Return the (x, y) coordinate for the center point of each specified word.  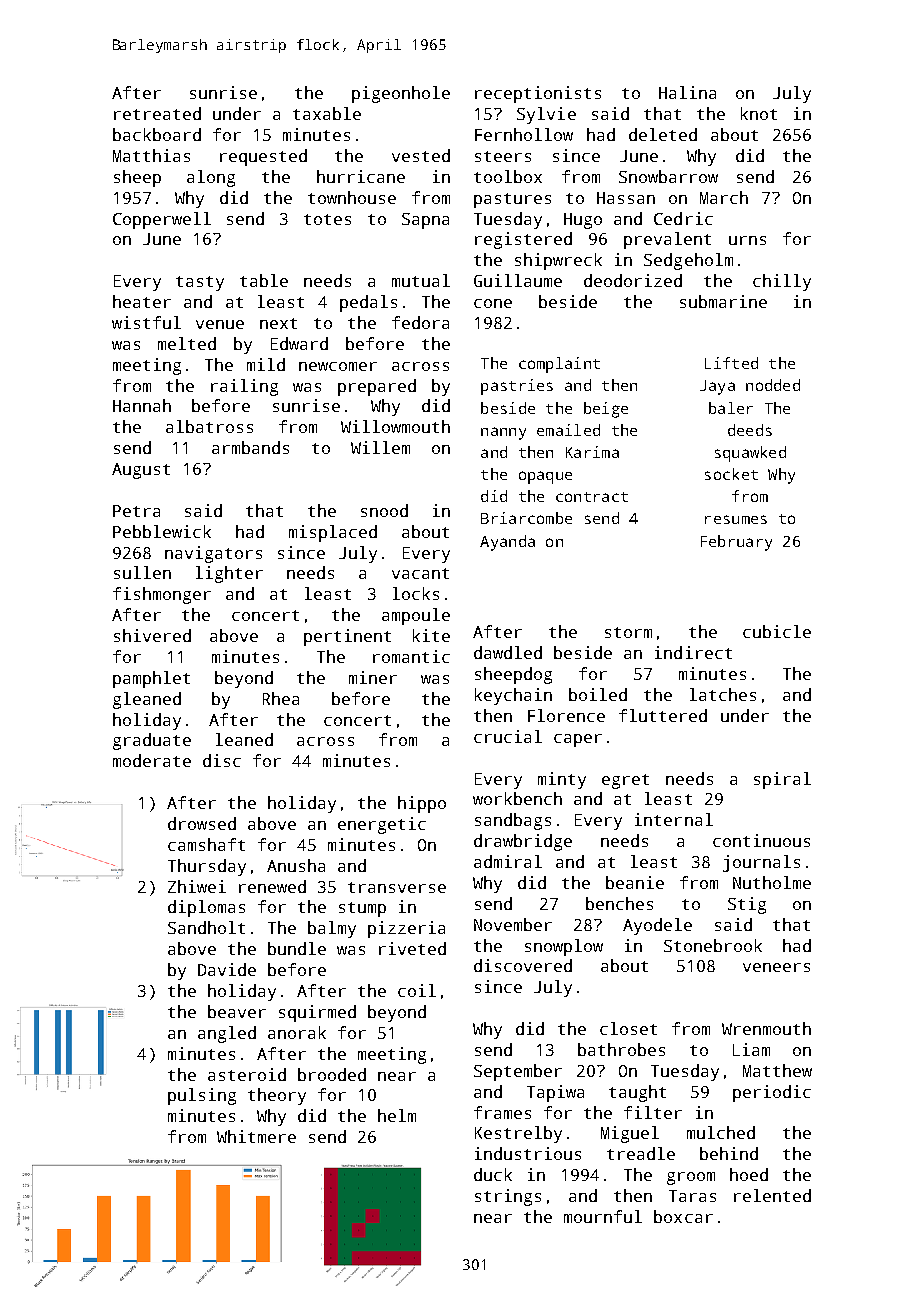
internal (674, 819)
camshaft (206, 844)
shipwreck (558, 261)
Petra (136, 511)
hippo (422, 804)
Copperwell (162, 220)
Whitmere (256, 1136)
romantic (411, 656)
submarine (723, 301)
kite (431, 635)
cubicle (777, 631)
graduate (152, 741)
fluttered (663, 715)
